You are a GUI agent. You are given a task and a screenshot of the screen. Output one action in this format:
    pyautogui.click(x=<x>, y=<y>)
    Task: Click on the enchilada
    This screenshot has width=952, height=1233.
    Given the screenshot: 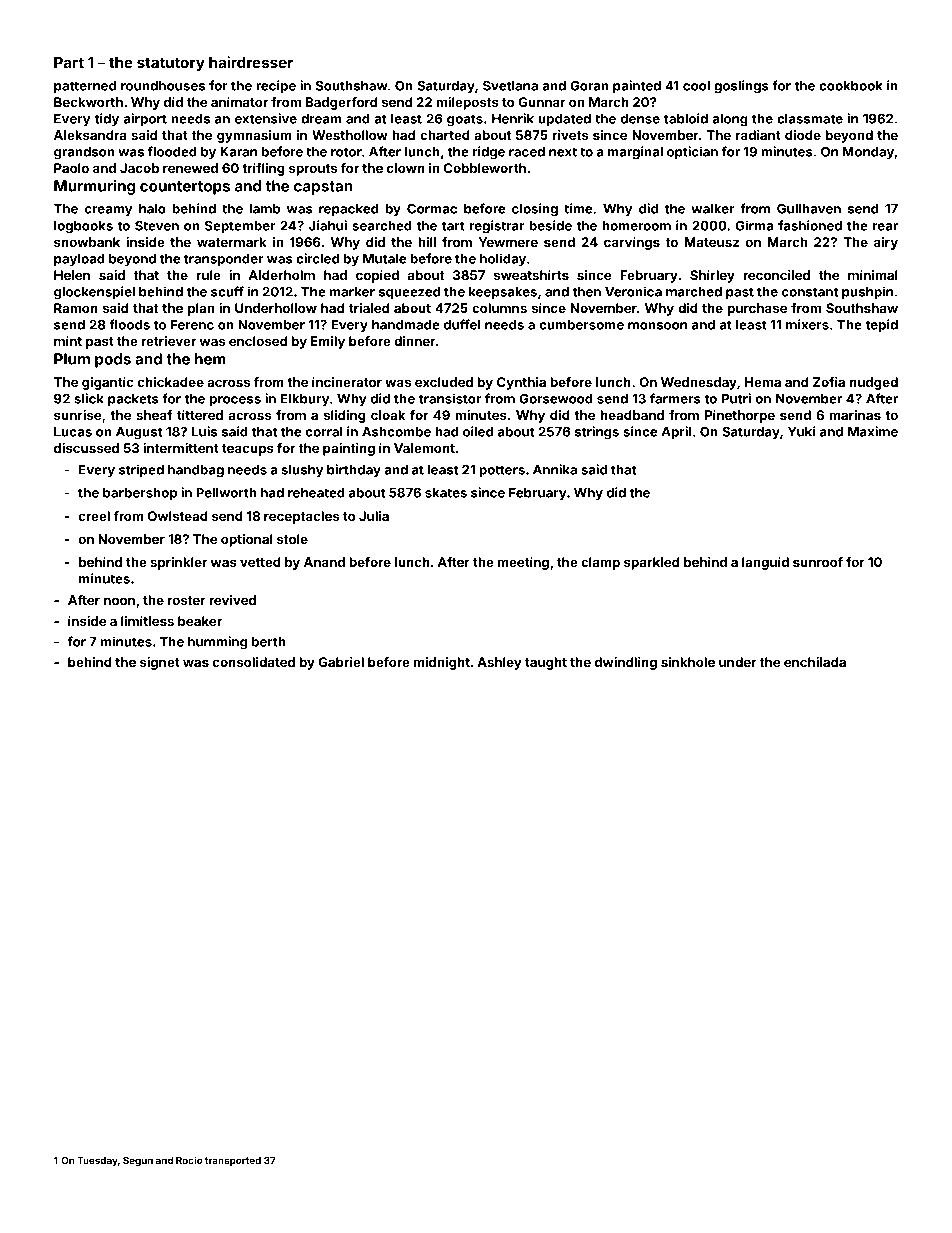 What is the action you would take?
    pyautogui.click(x=815, y=662)
